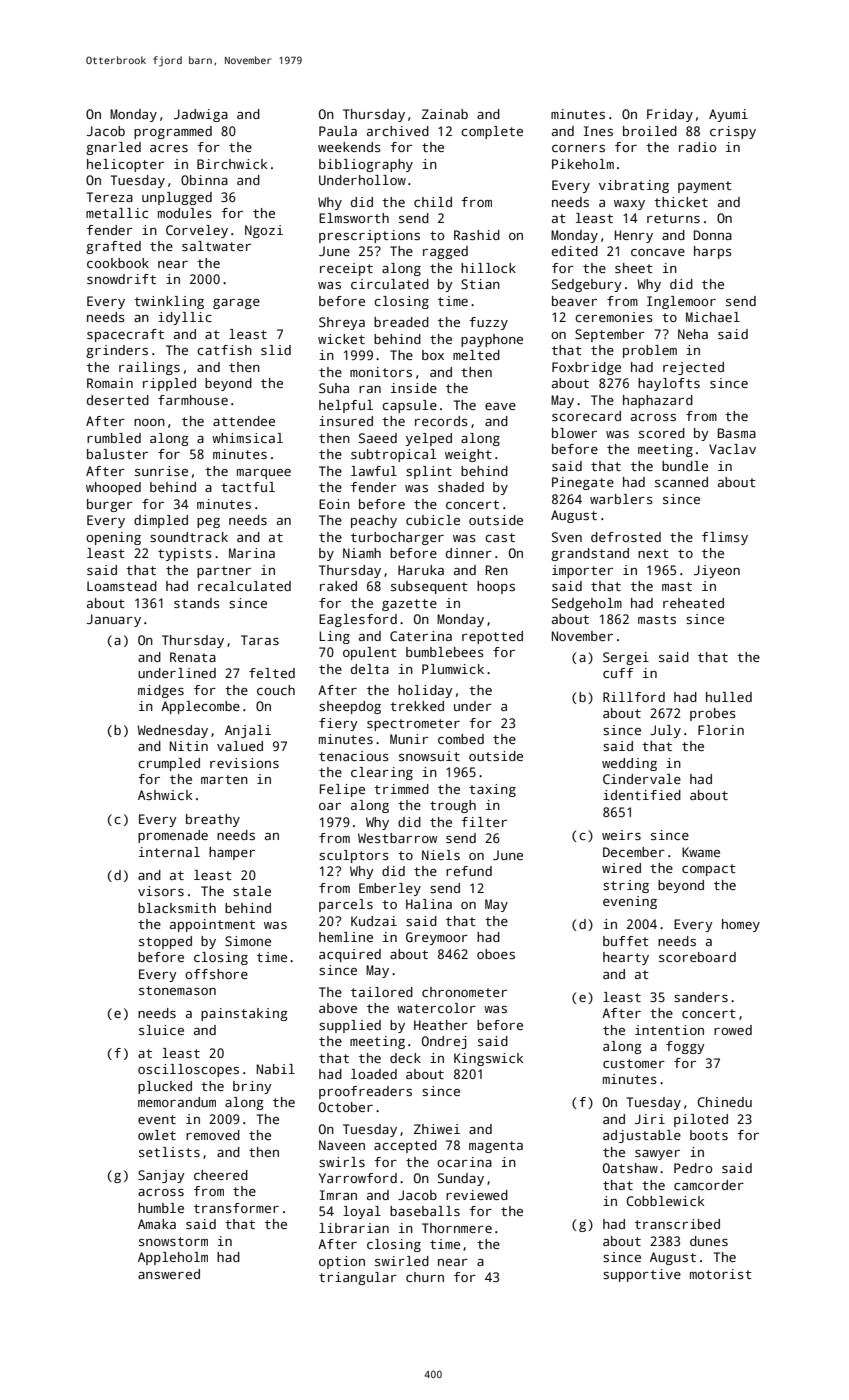  Describe the element at coordinates (429, 756) in the document. I see `snowsuit` at that location.
